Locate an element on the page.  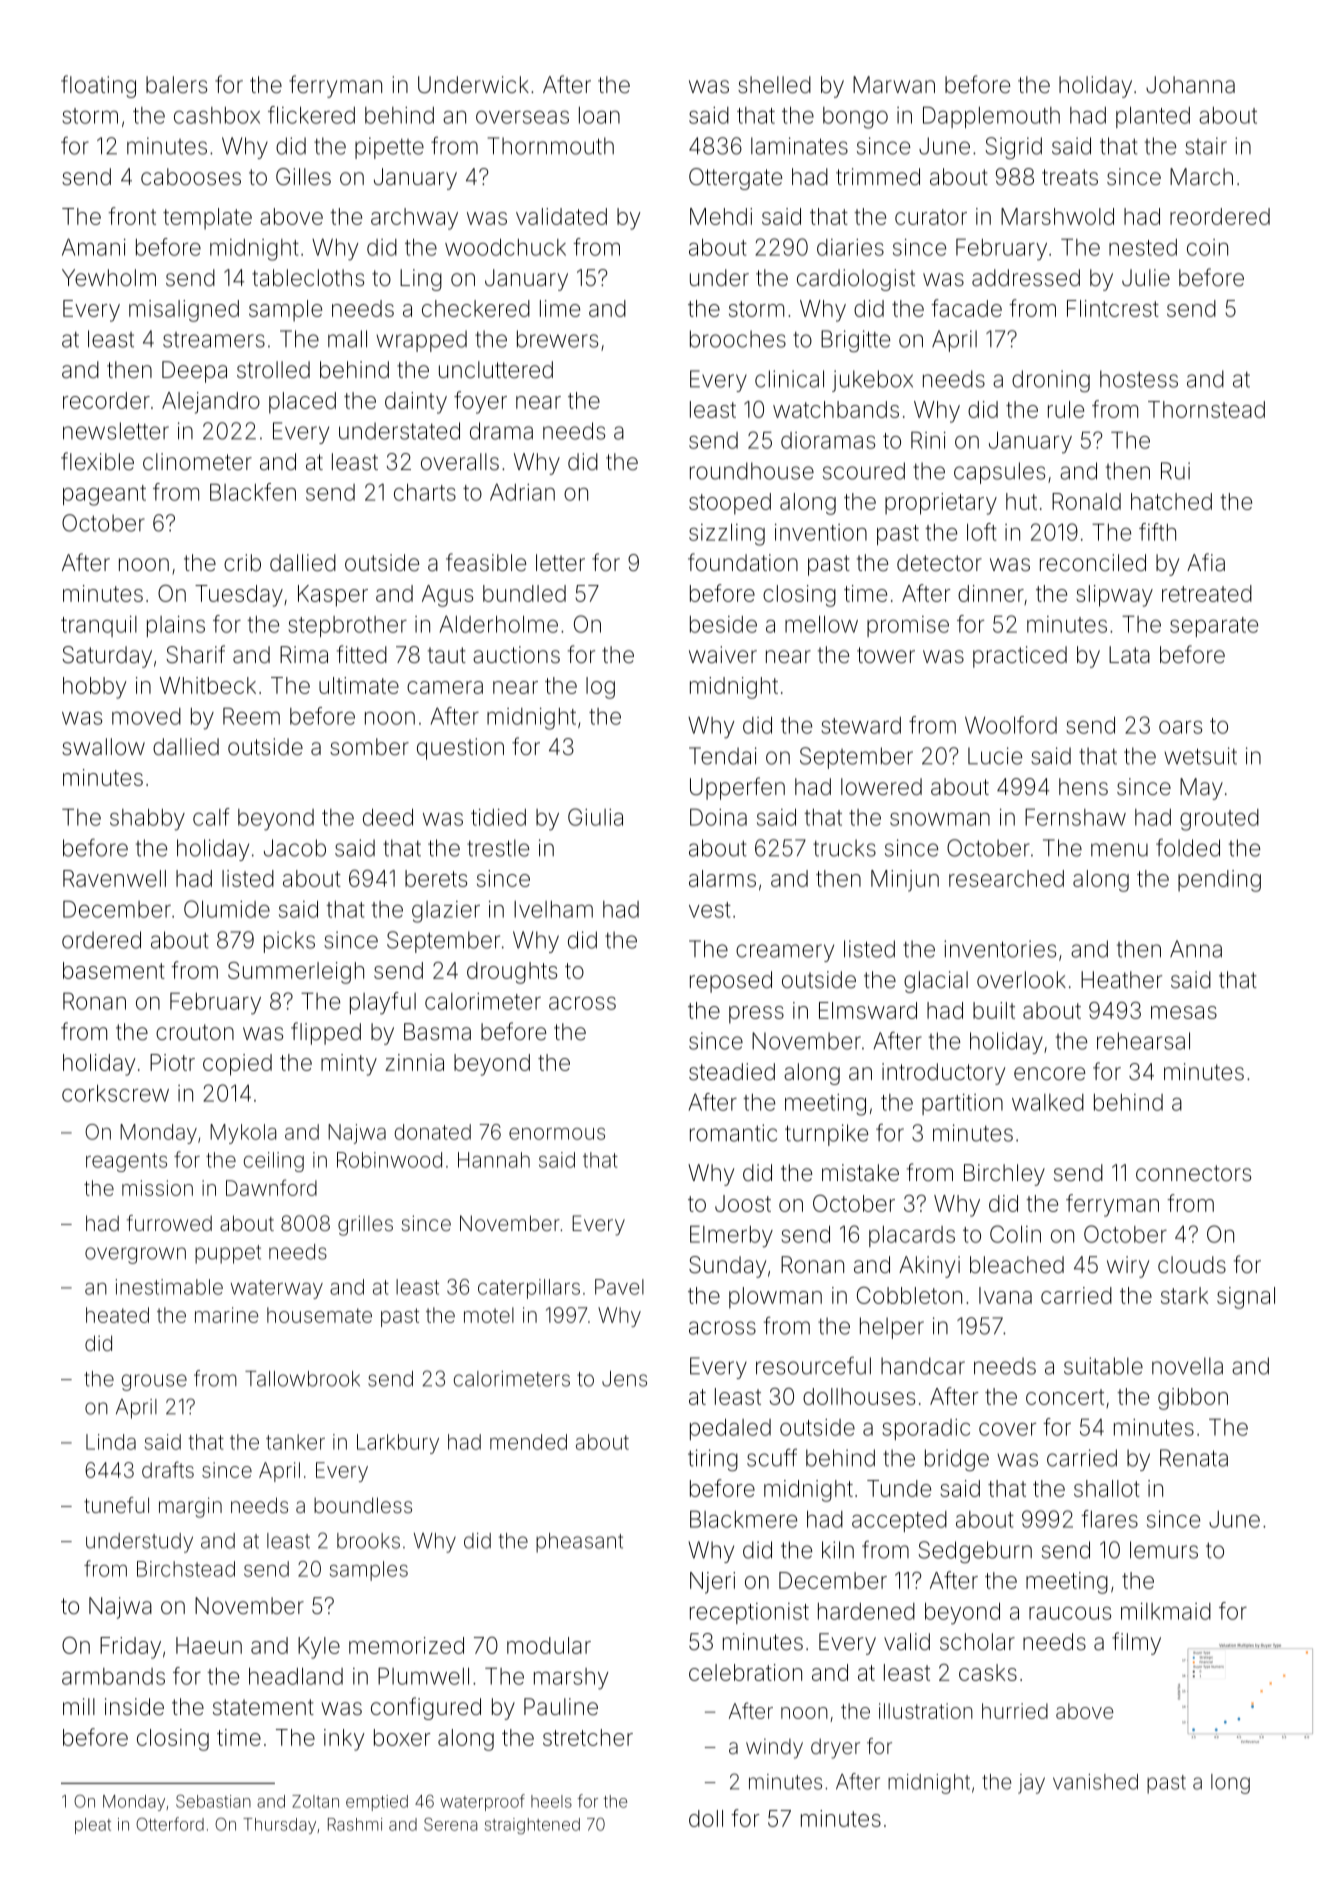
grouted is located at coordinates (1219, 820).
